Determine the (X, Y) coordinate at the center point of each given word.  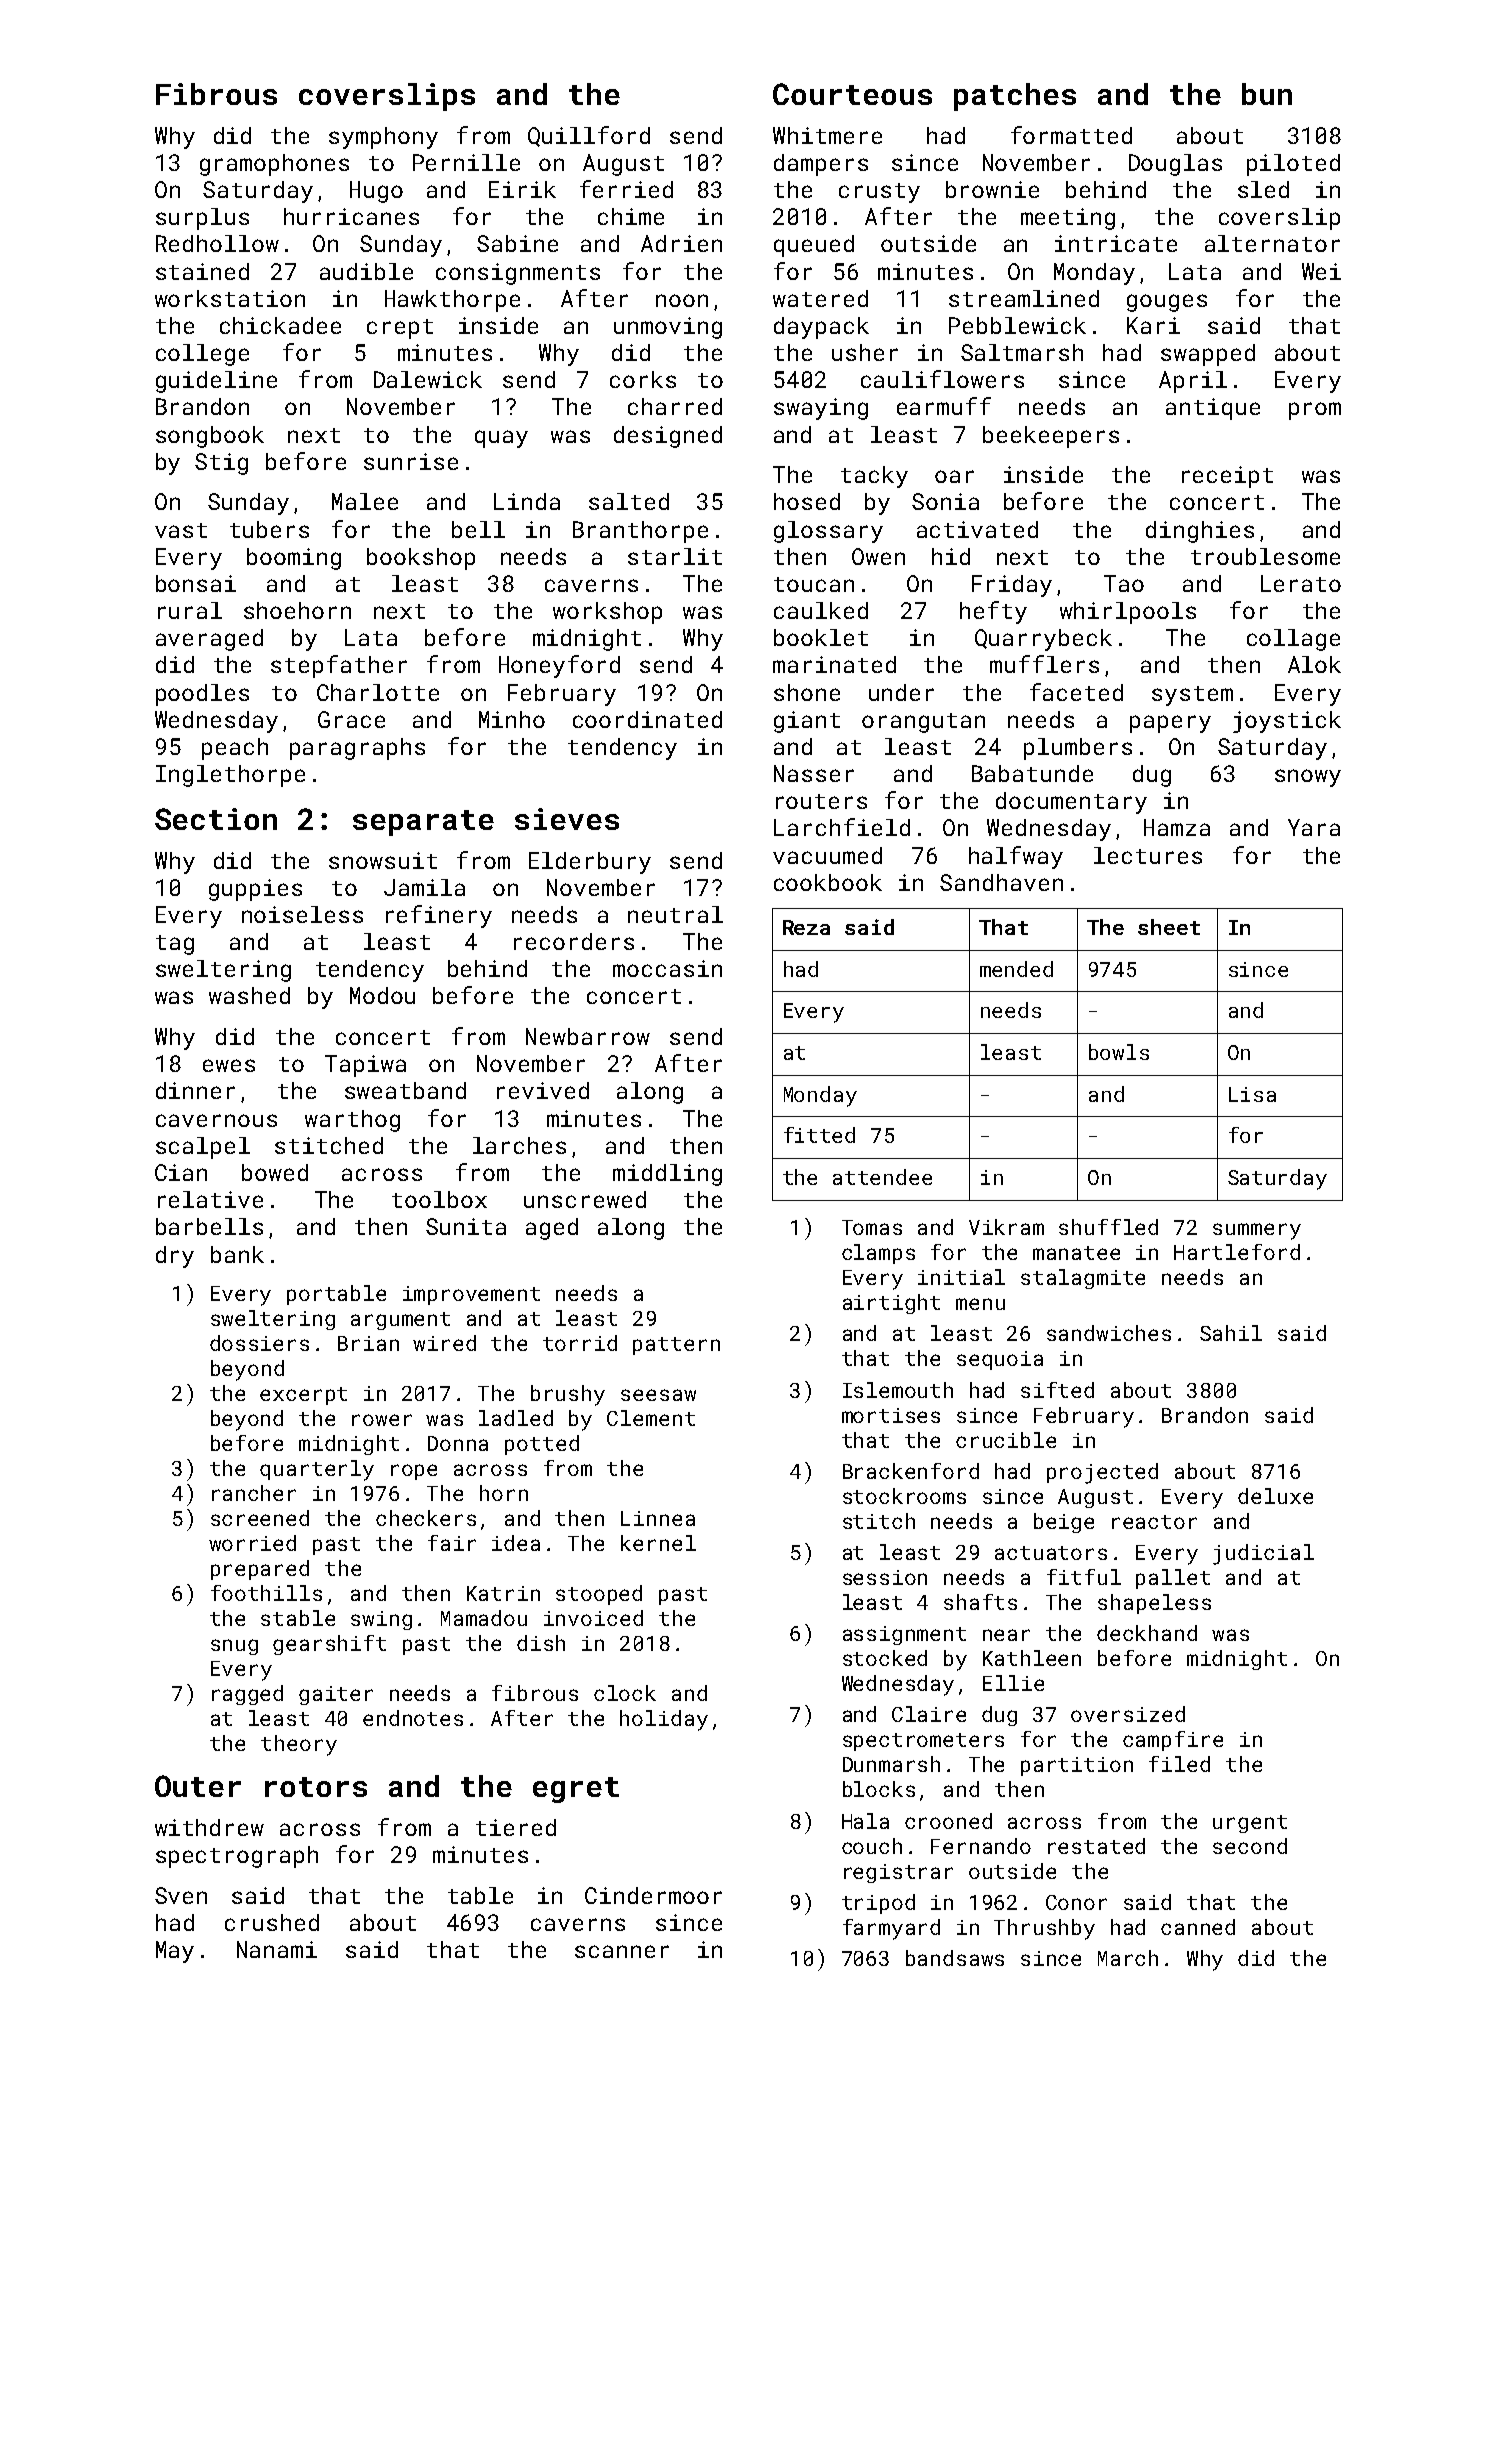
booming (294, 559)
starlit (675, 556)
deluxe (1275, 1496)
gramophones (274, 165)
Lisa (1252, 1094)
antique (1213, 409)
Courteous (852, 94)
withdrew (209, 1827)
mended (1016, 969)
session (885, 1577)
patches (1015, 97)
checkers (426, 1518)
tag (175, 945)
